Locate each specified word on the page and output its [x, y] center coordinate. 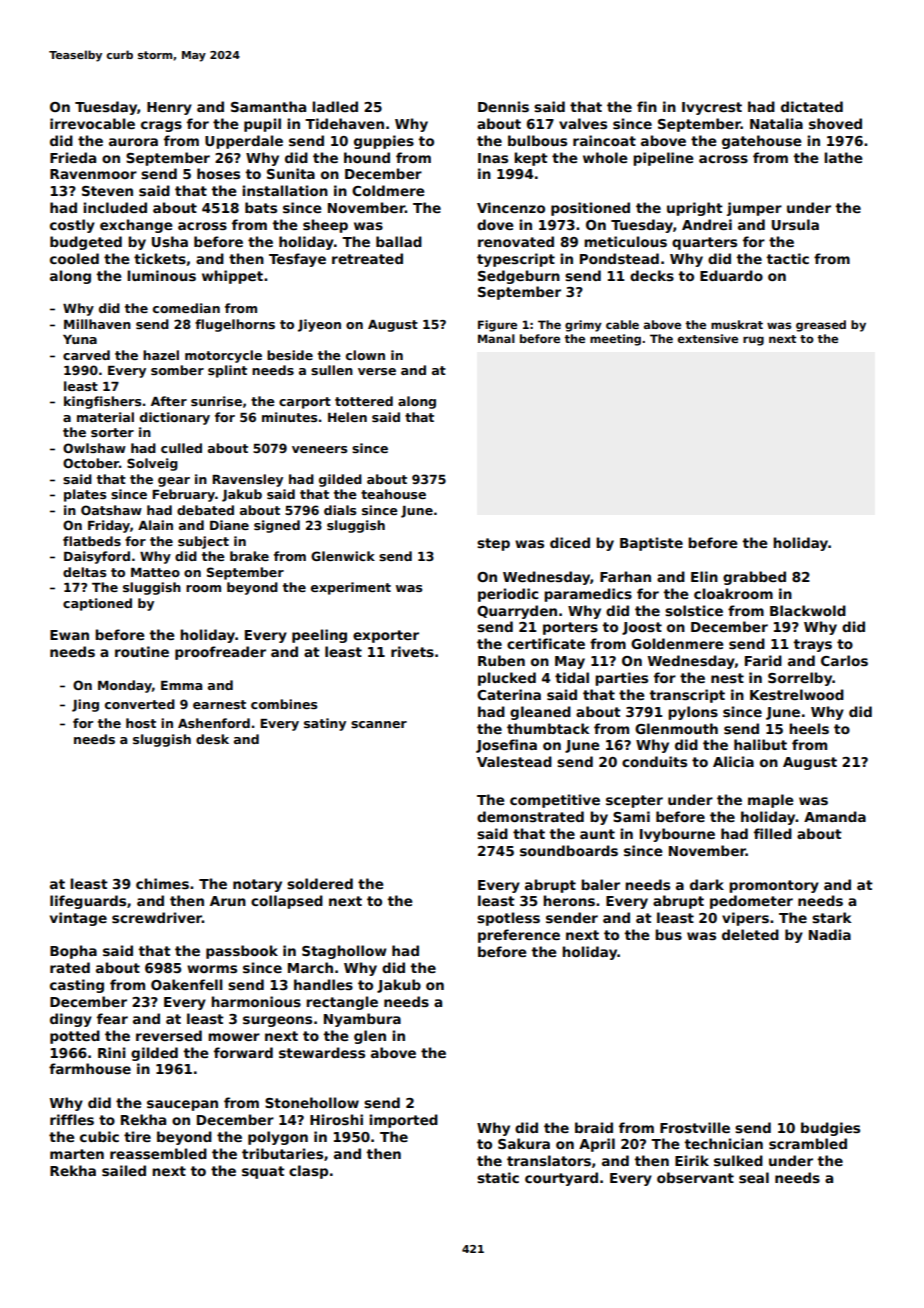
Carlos [844, 660]
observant [695, 1177]
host [141, 723]
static [498, 1177]
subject [203, 542]
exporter [386, 636]
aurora [133, 142]
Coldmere [388, 190]
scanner [379, 724]
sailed [124, 1170]
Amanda [835, 816]
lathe [843, 157]
